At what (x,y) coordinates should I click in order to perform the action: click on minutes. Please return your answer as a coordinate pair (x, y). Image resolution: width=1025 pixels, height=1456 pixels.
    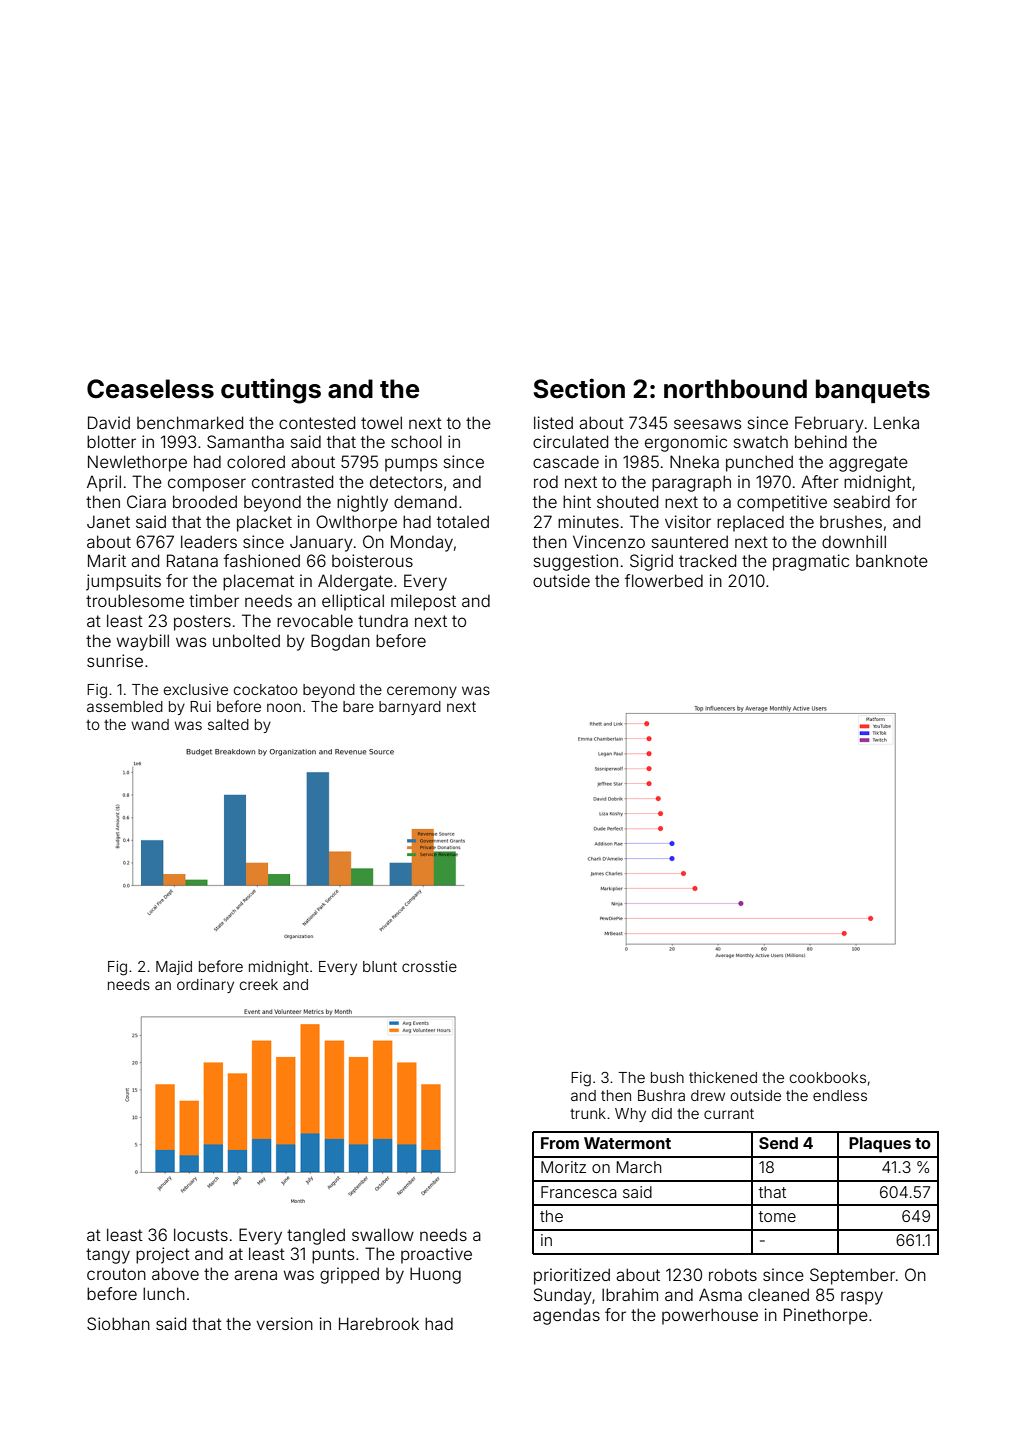
    Looking at the image, I should click on (588, 521).
